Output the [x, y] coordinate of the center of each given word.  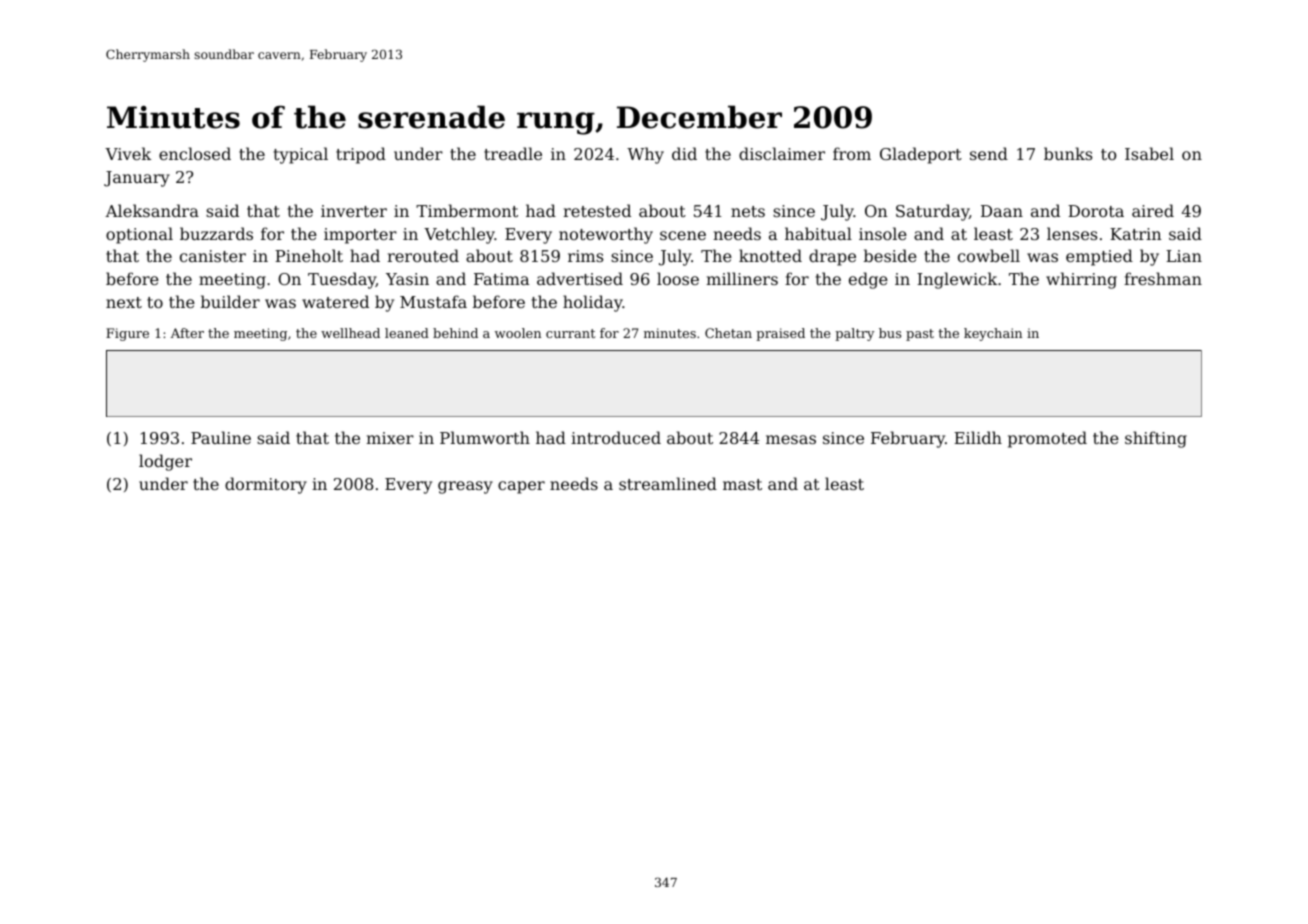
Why [645, 155]
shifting [1156, 439]
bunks [1068, 153]
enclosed [195, 153]
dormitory [266, 485]
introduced [616, 437]
